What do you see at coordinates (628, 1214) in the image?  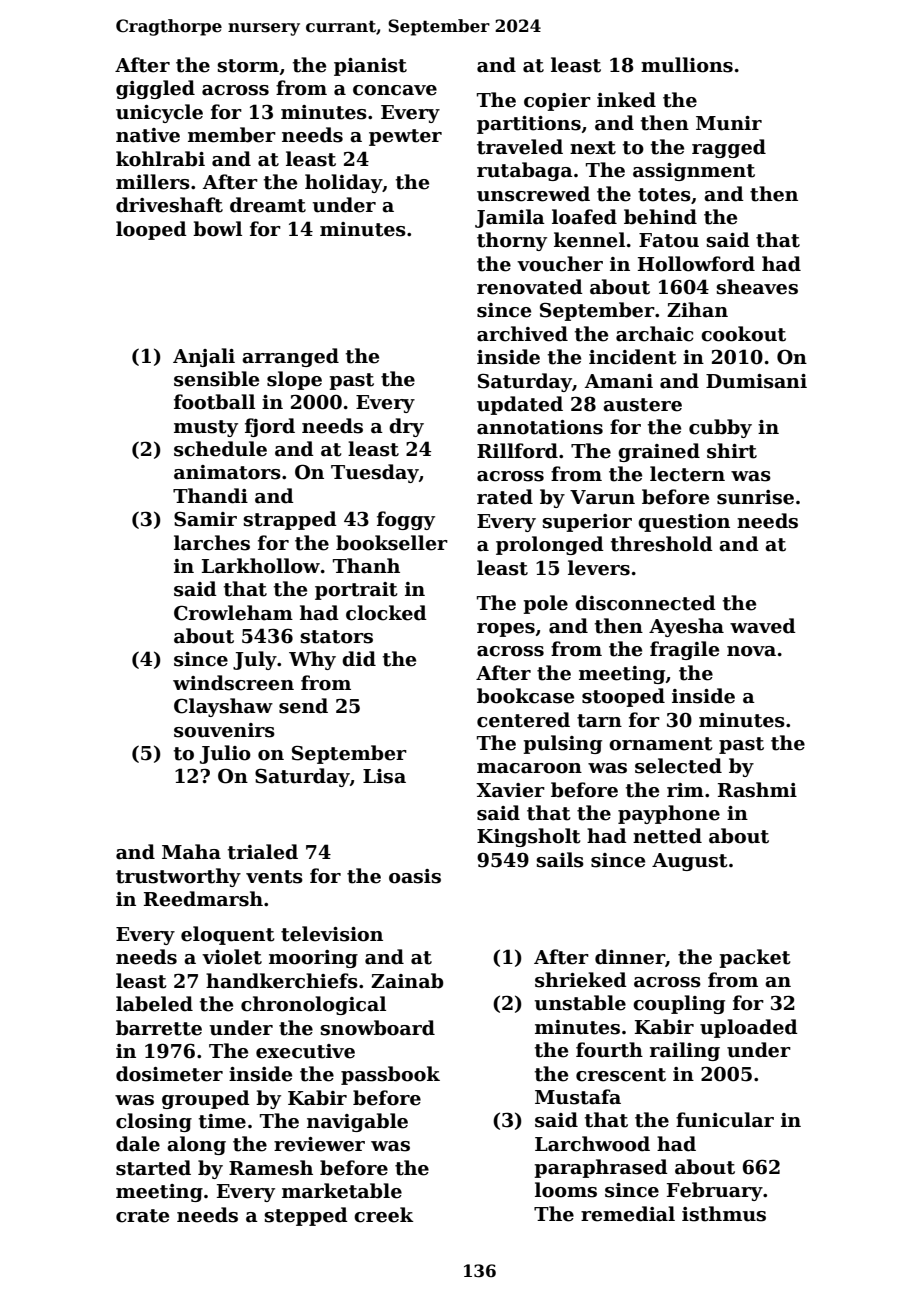 I see `remedial` at bounding box center [628, 1214].
